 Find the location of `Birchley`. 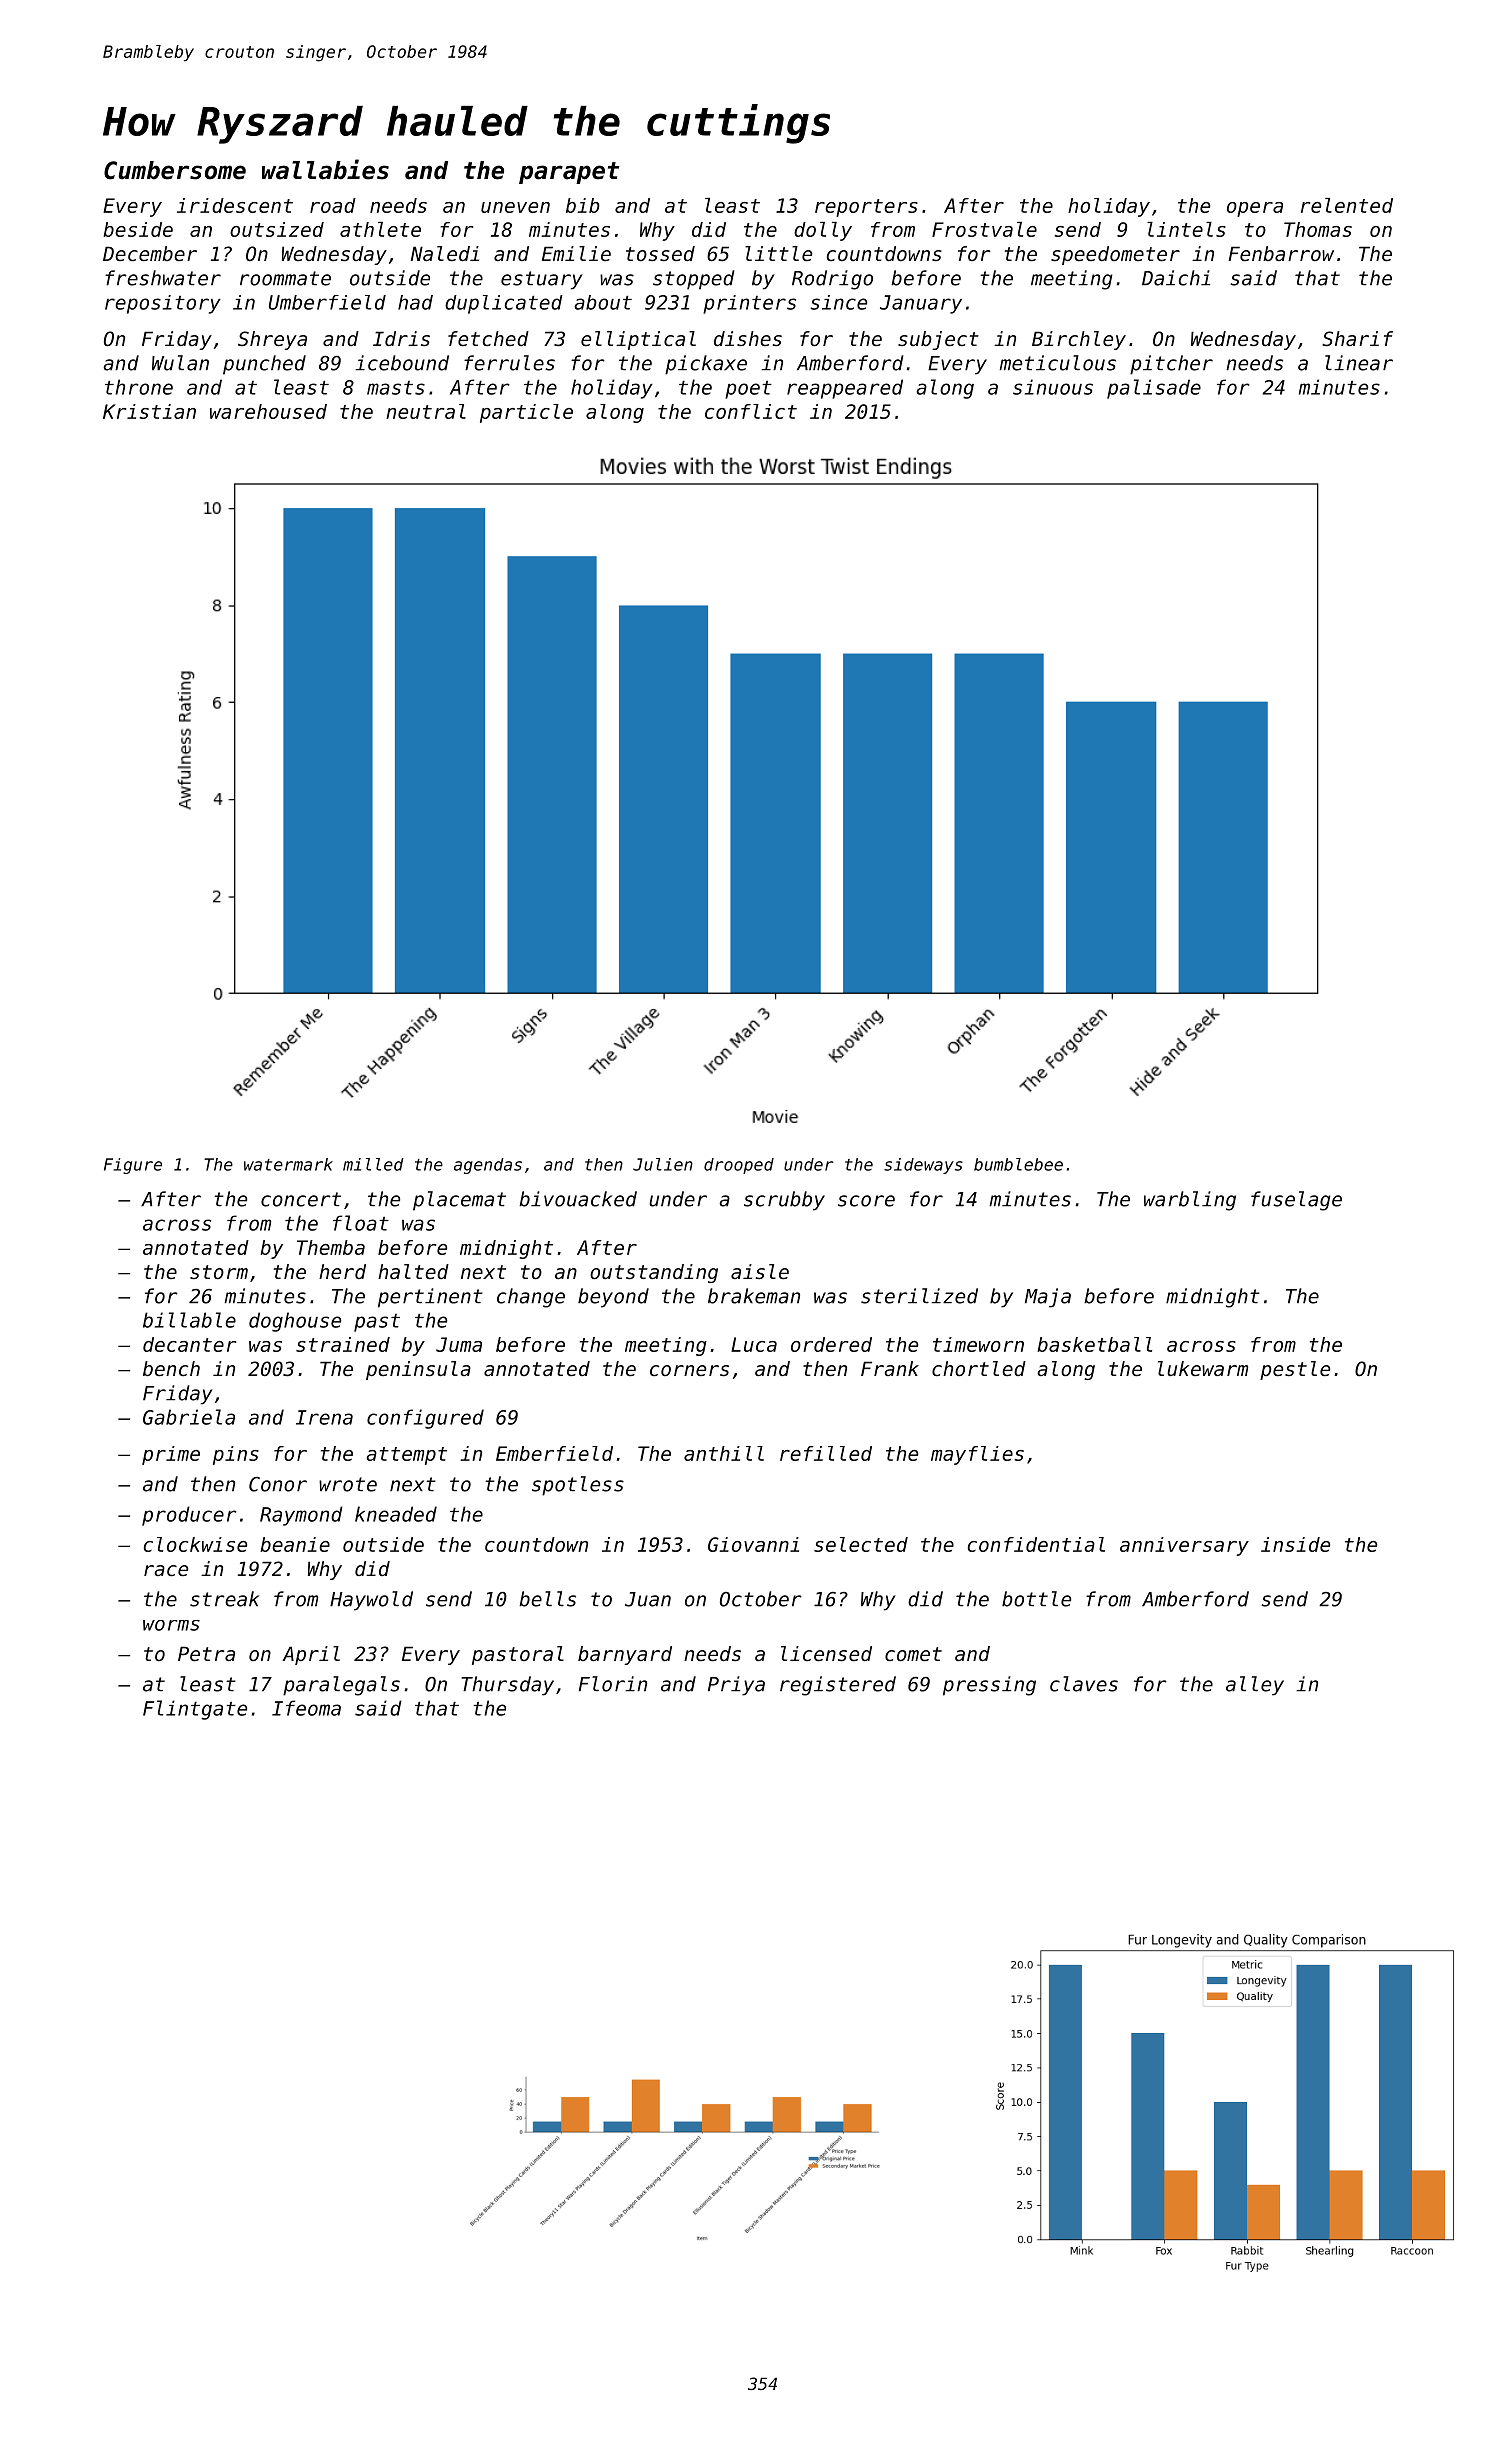

Birchley is located at coordinates (1079, 340).
